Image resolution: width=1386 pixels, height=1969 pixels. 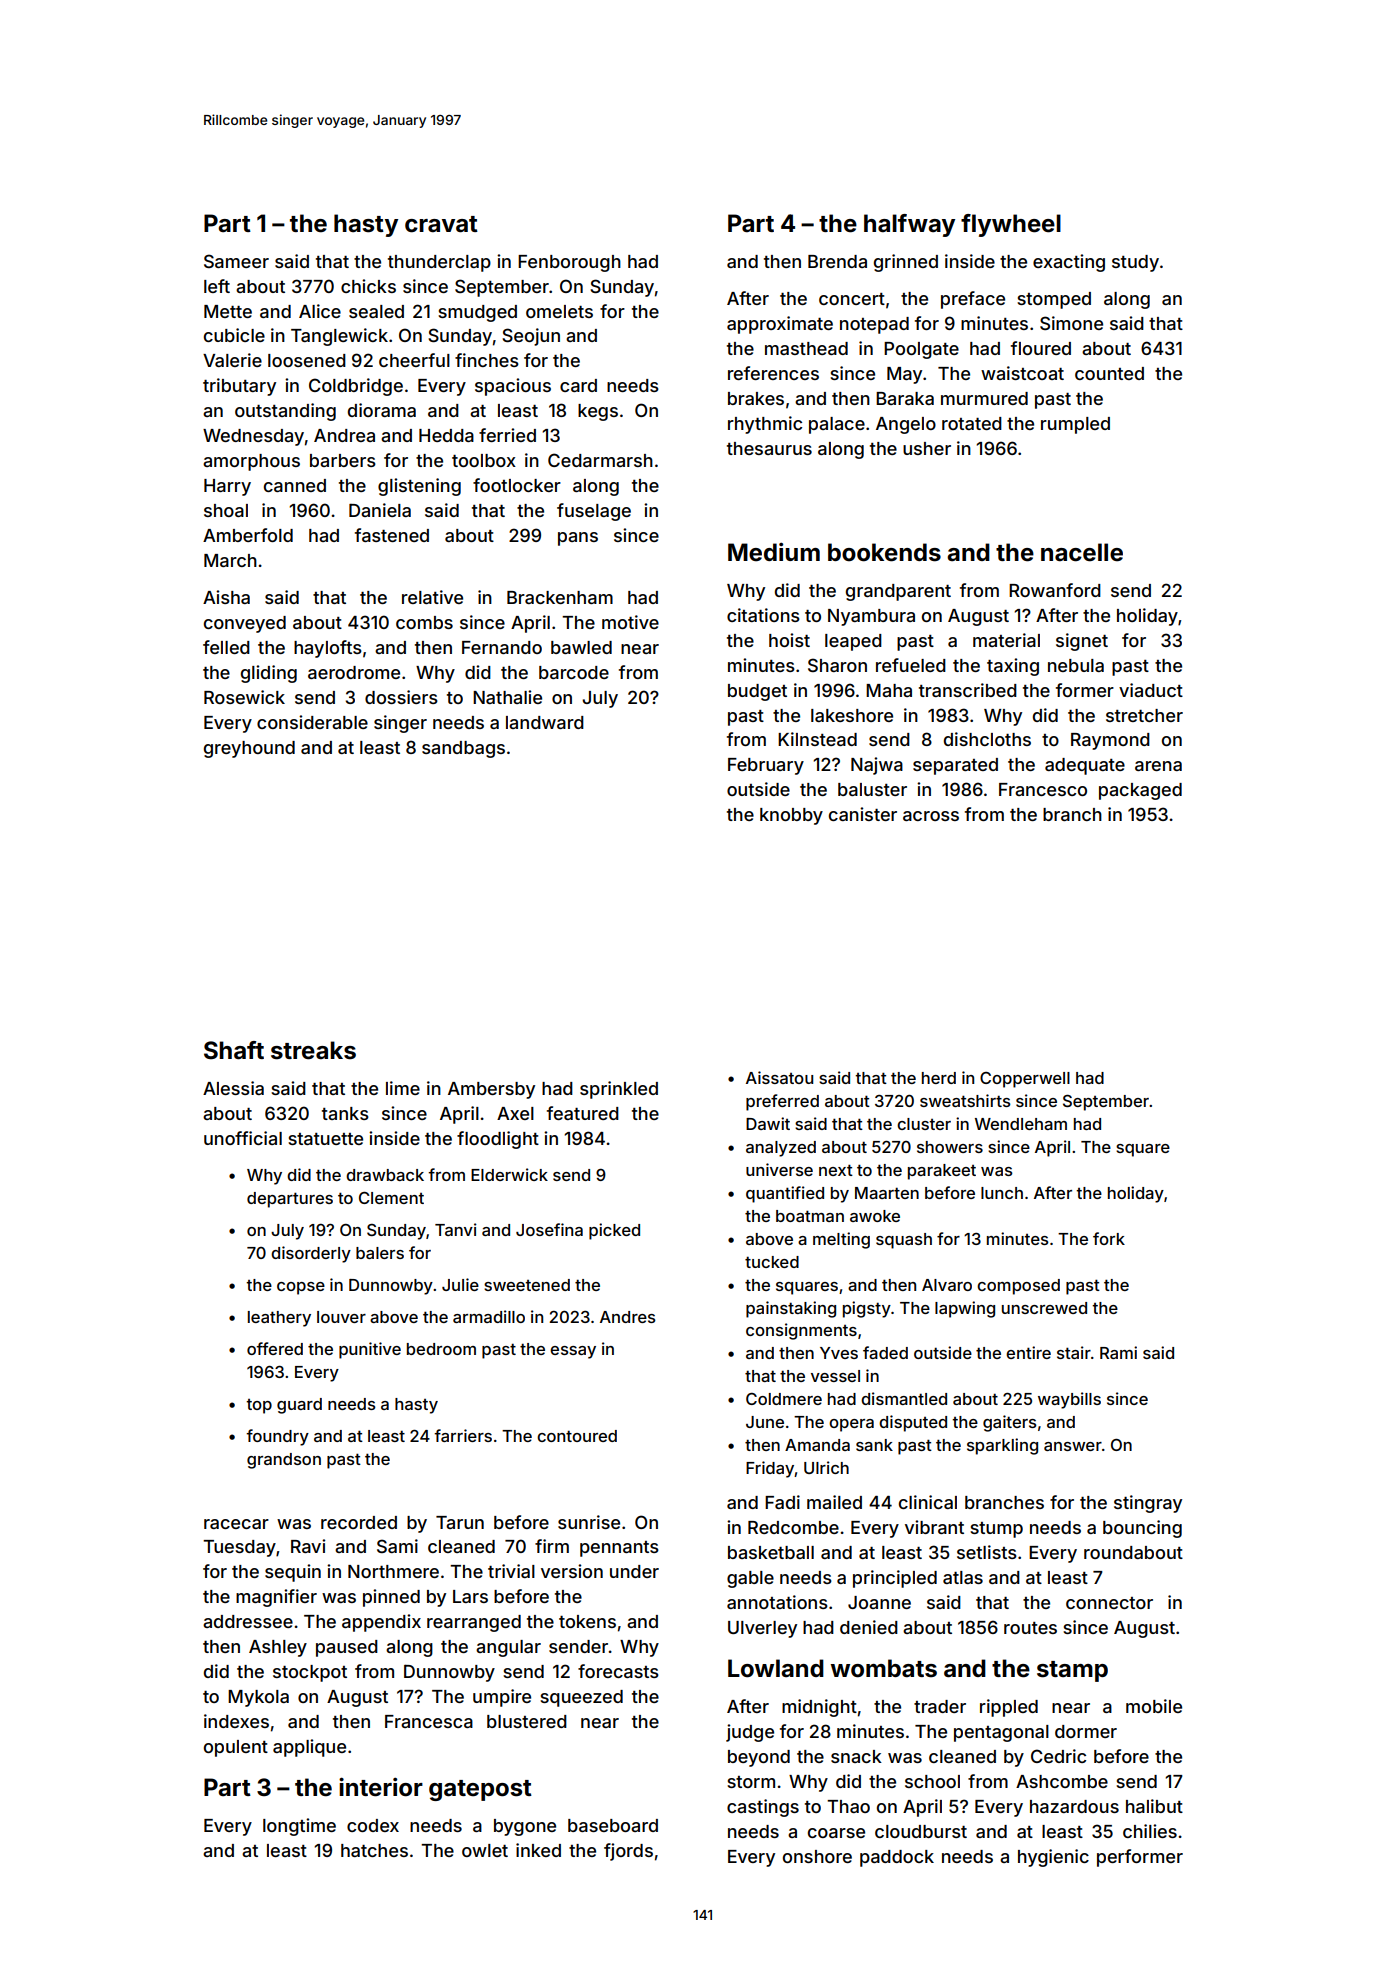 What do you see at coordinates (630, 622) in the screenshot?
I see `motive` at bounding box center [630, 622].
